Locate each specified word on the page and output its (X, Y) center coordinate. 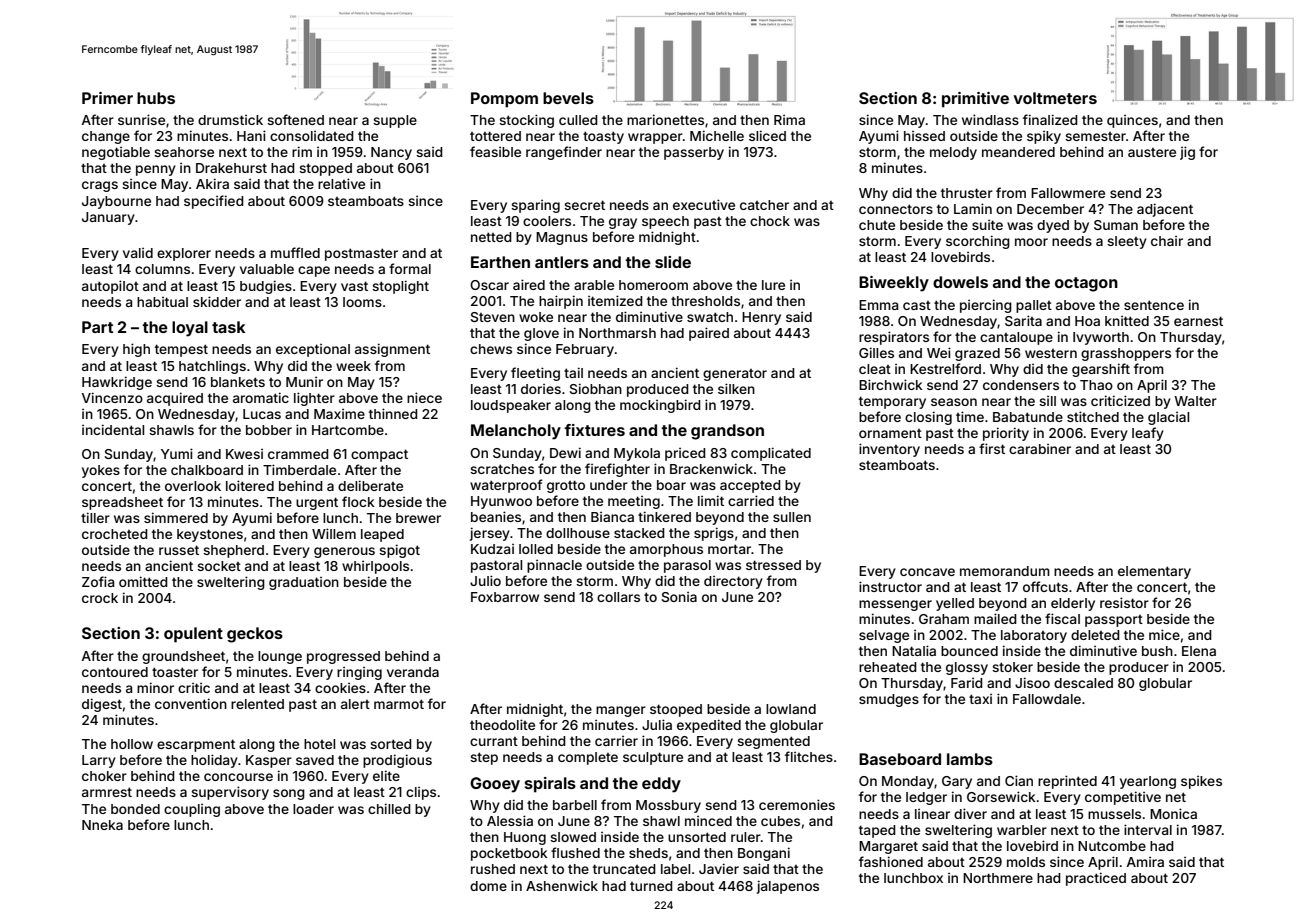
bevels (568, 98)
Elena (1199, 651)
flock (358, 501)
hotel (319, 744)
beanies (496, 516)
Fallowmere (1068, 193)
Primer (107, 98)
